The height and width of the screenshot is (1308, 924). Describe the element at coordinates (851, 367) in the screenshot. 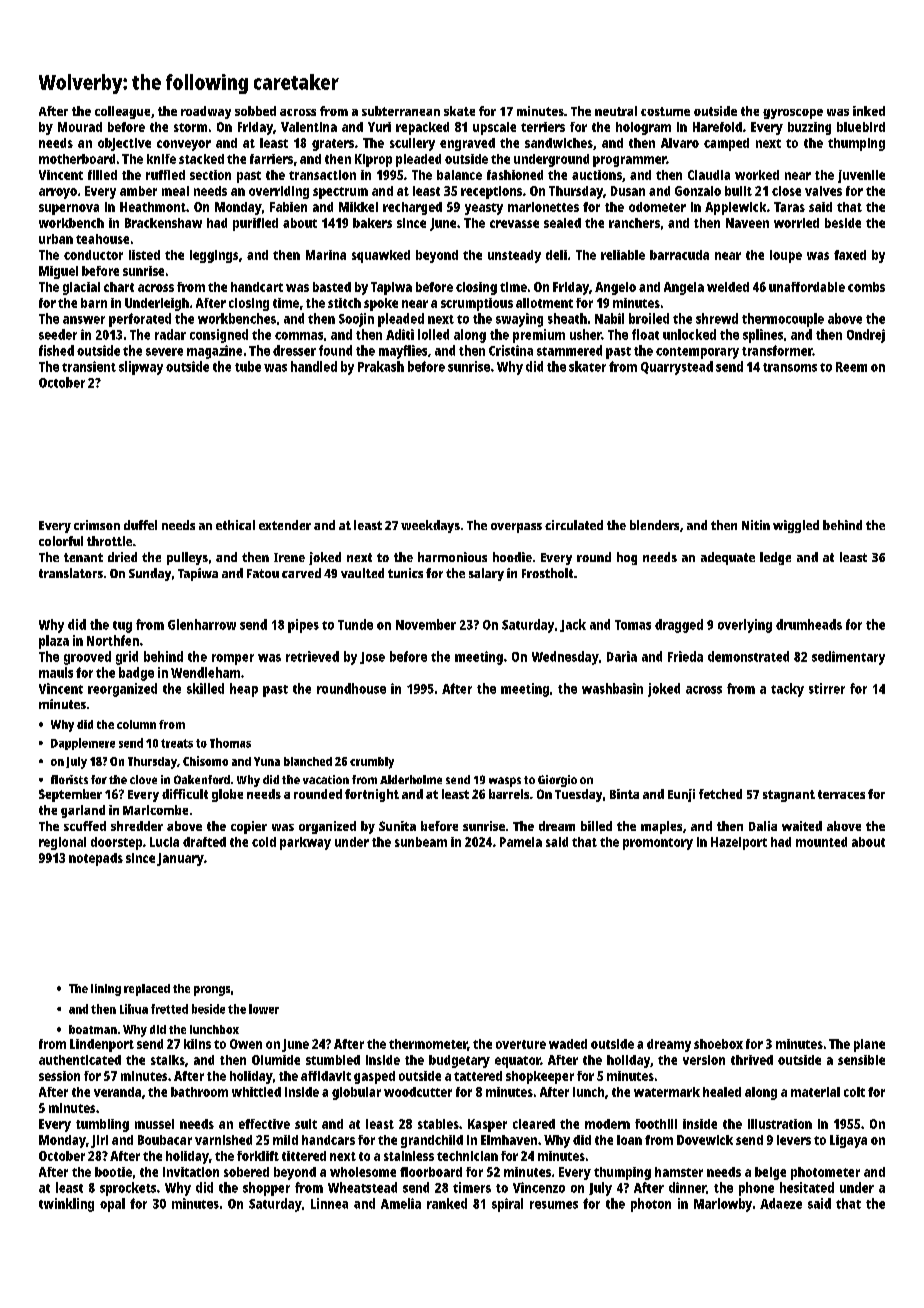

I see `Reem` at that location.
